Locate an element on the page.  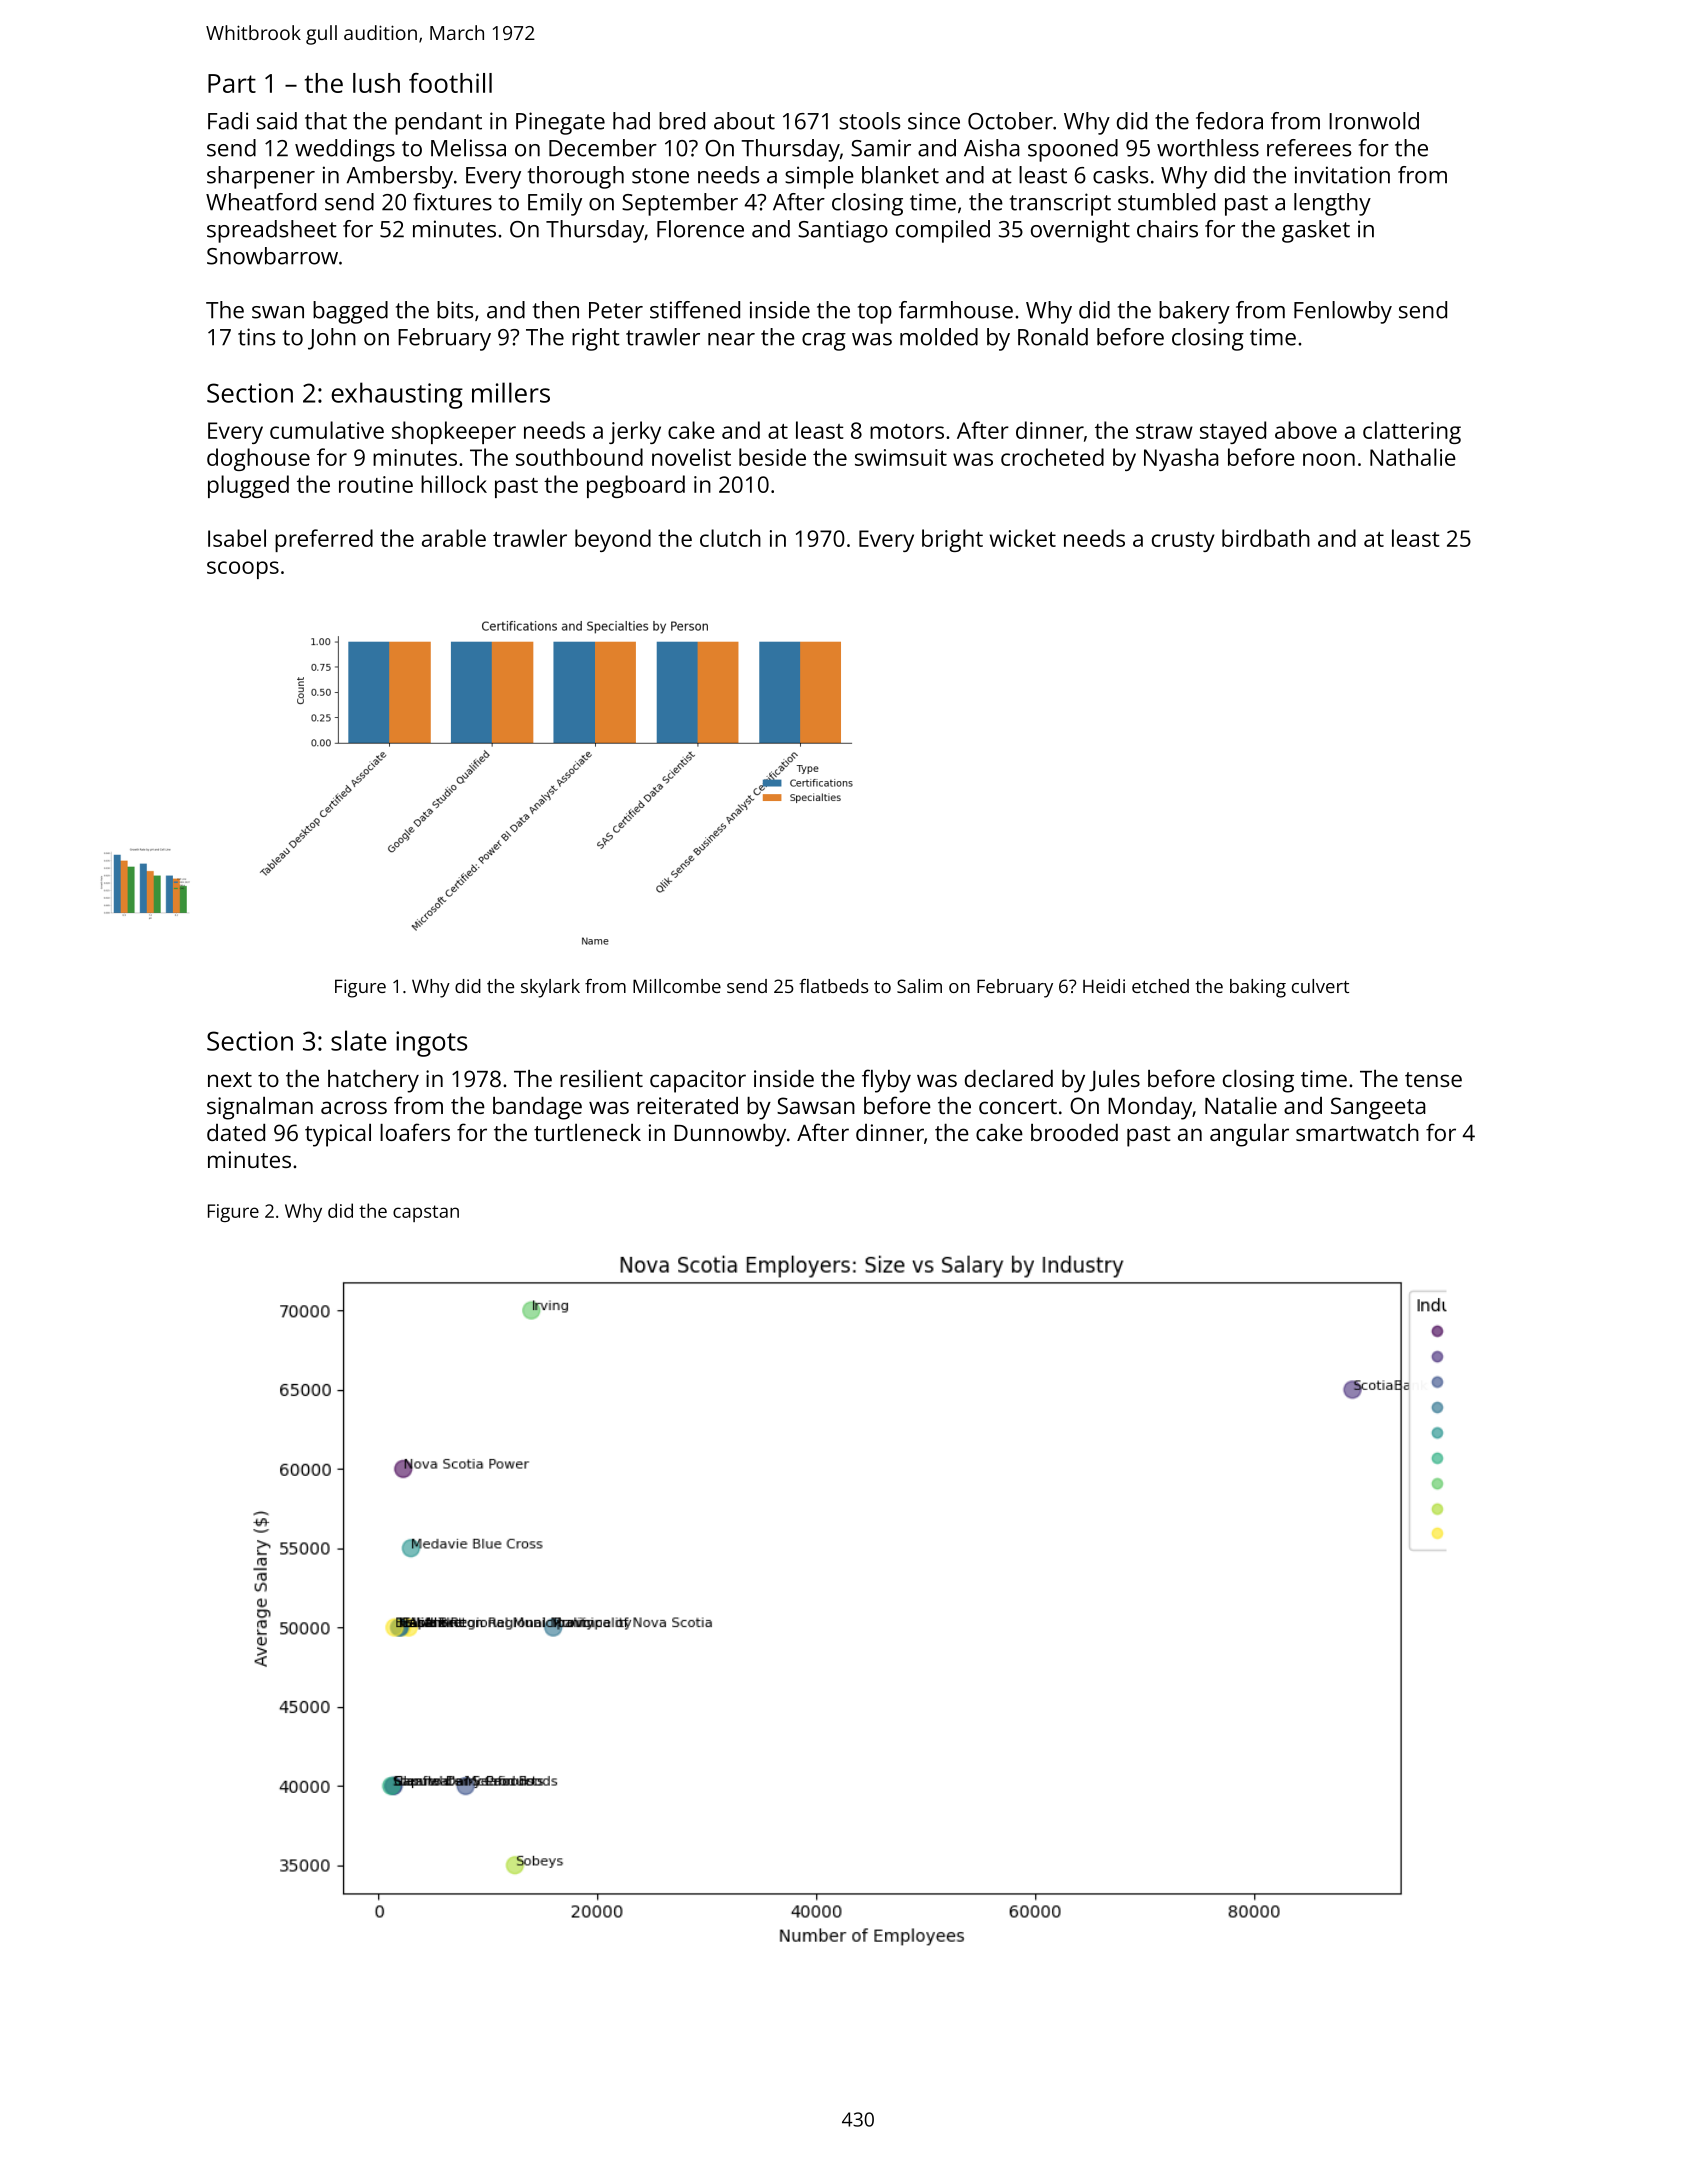
blanket is located at coordinates (900, 175).
